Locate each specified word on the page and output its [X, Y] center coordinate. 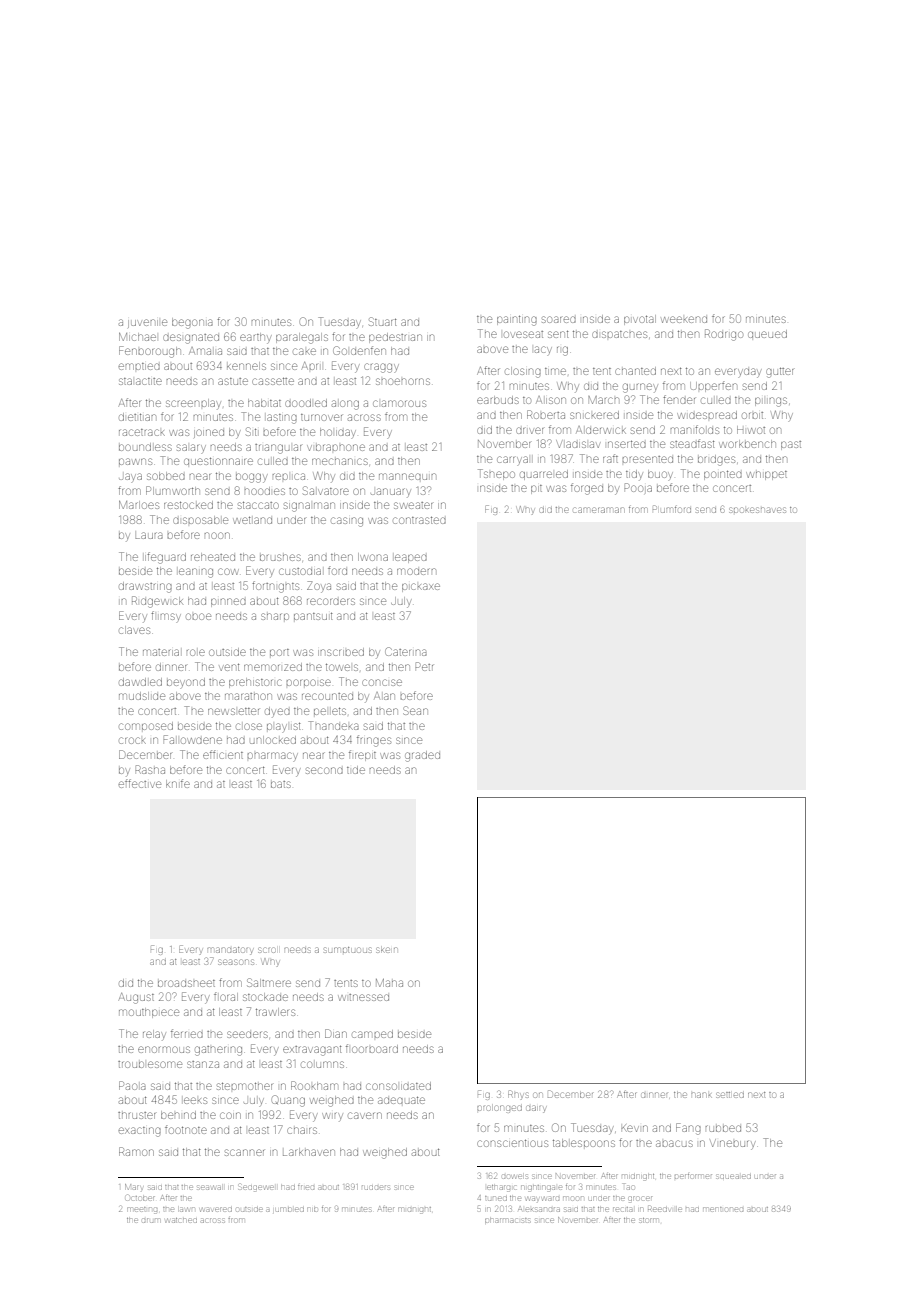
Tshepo [496, 474]
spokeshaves [757, 510]
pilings [771, 402]
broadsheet [186, 983]
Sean [415, 710]
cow [228, 571]
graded [422, 756]
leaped [411, 558]
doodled [306, 403]
